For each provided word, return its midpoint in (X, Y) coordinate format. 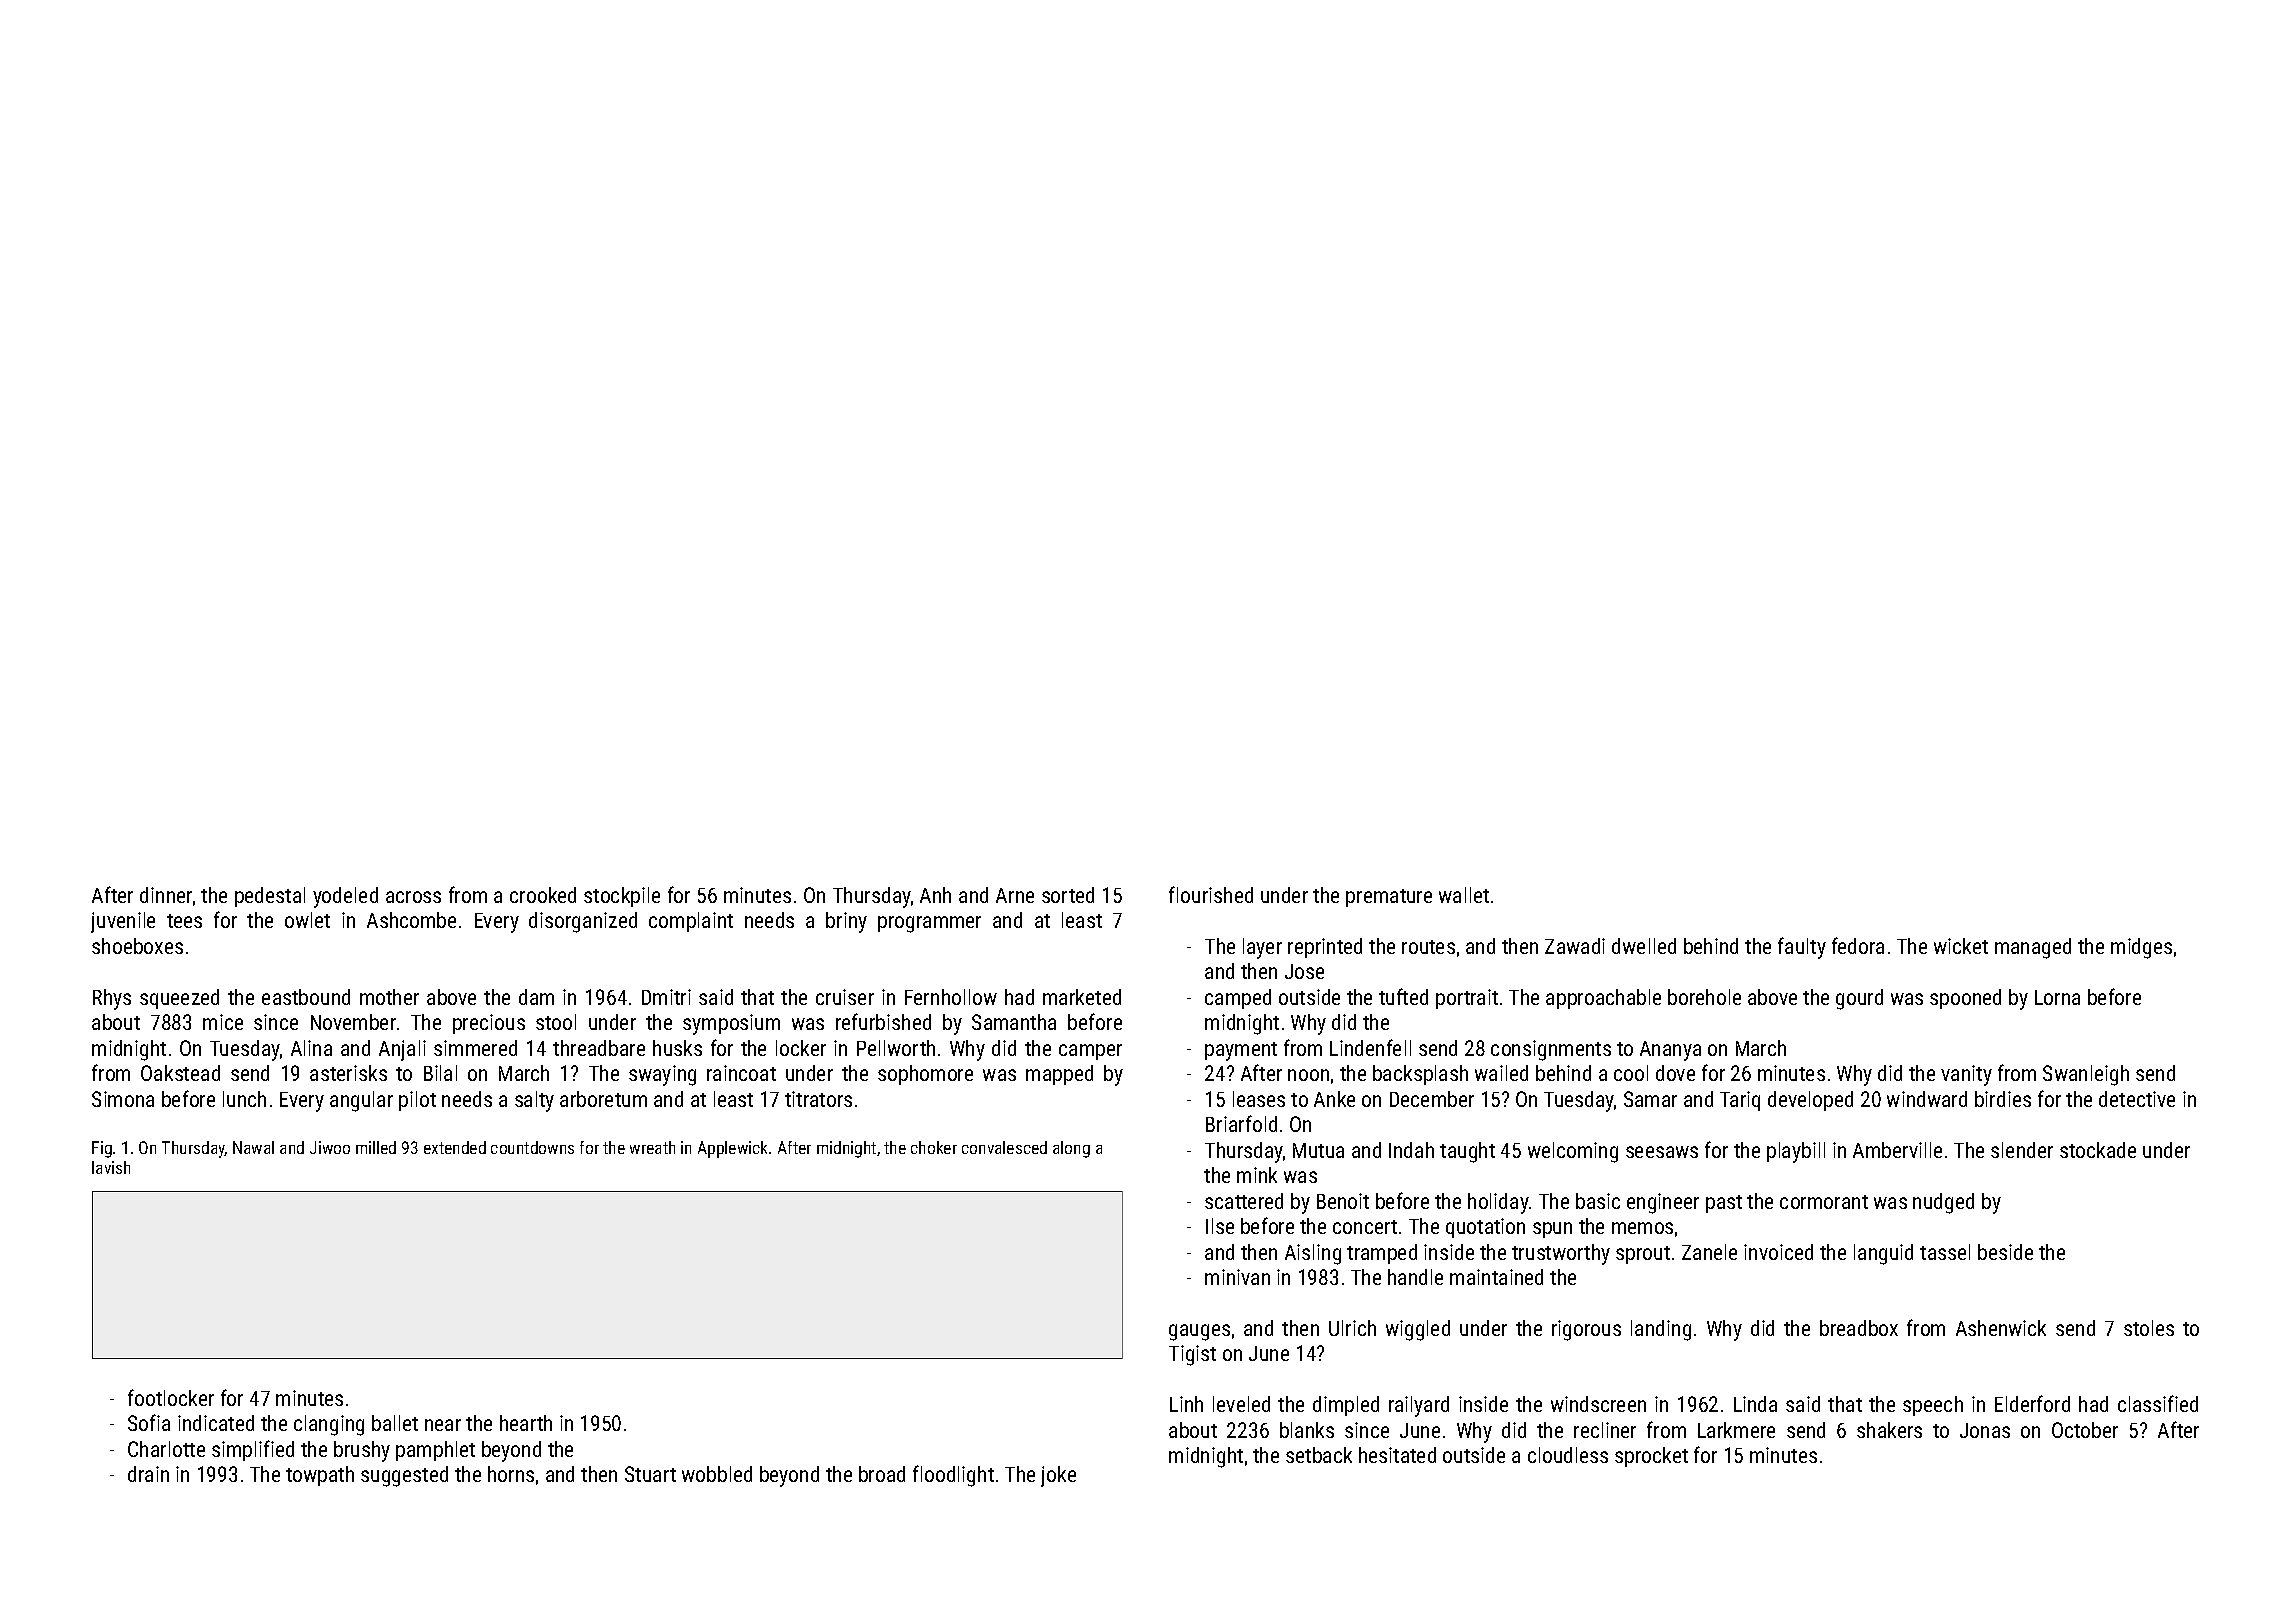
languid (1883, 1254)
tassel (1945, 1252)
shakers (1889, 1430)
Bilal (440, 1073)
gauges (1199, 1332)
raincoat (741, 1073)
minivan (1237, 1277)
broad (882, 1474)
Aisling (1313, 1254)
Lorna (2057, 997)
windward (1927, 1099)
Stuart (650, 1474)
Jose (1304, 971)
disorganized (583, 922)
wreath (652, 1147)
